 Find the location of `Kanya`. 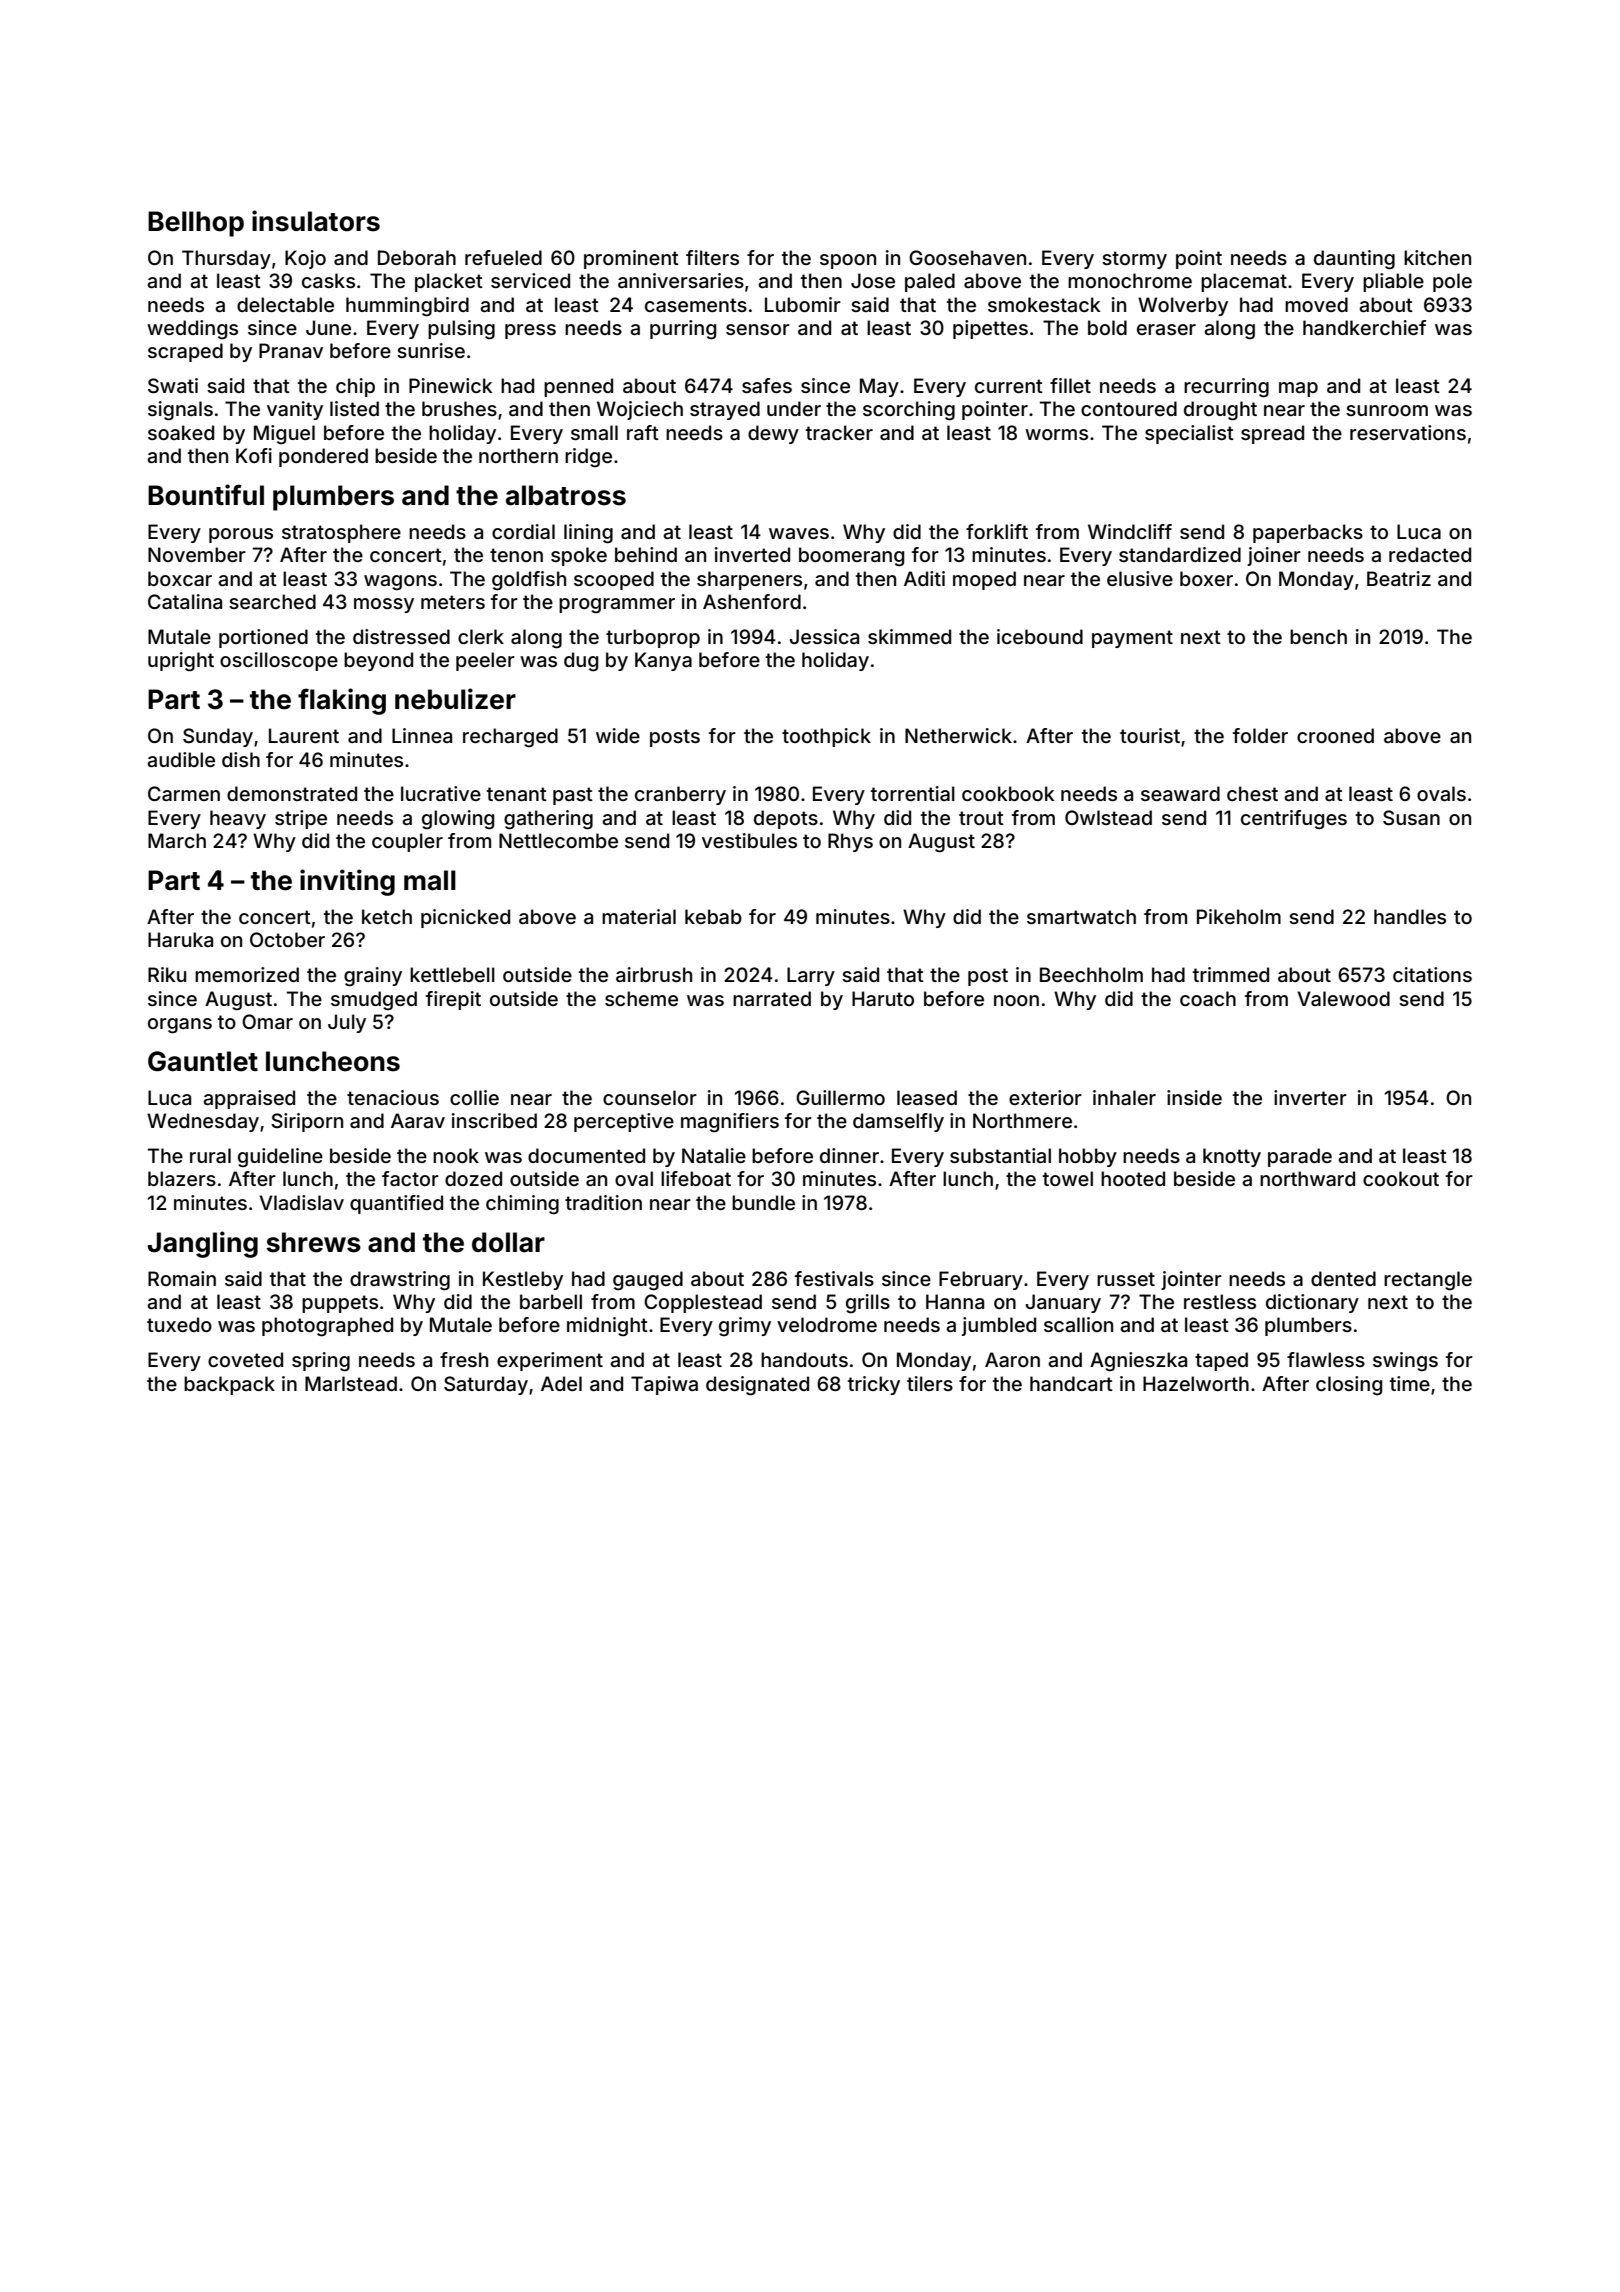

Kanya is located at coordinates (663, 661).
